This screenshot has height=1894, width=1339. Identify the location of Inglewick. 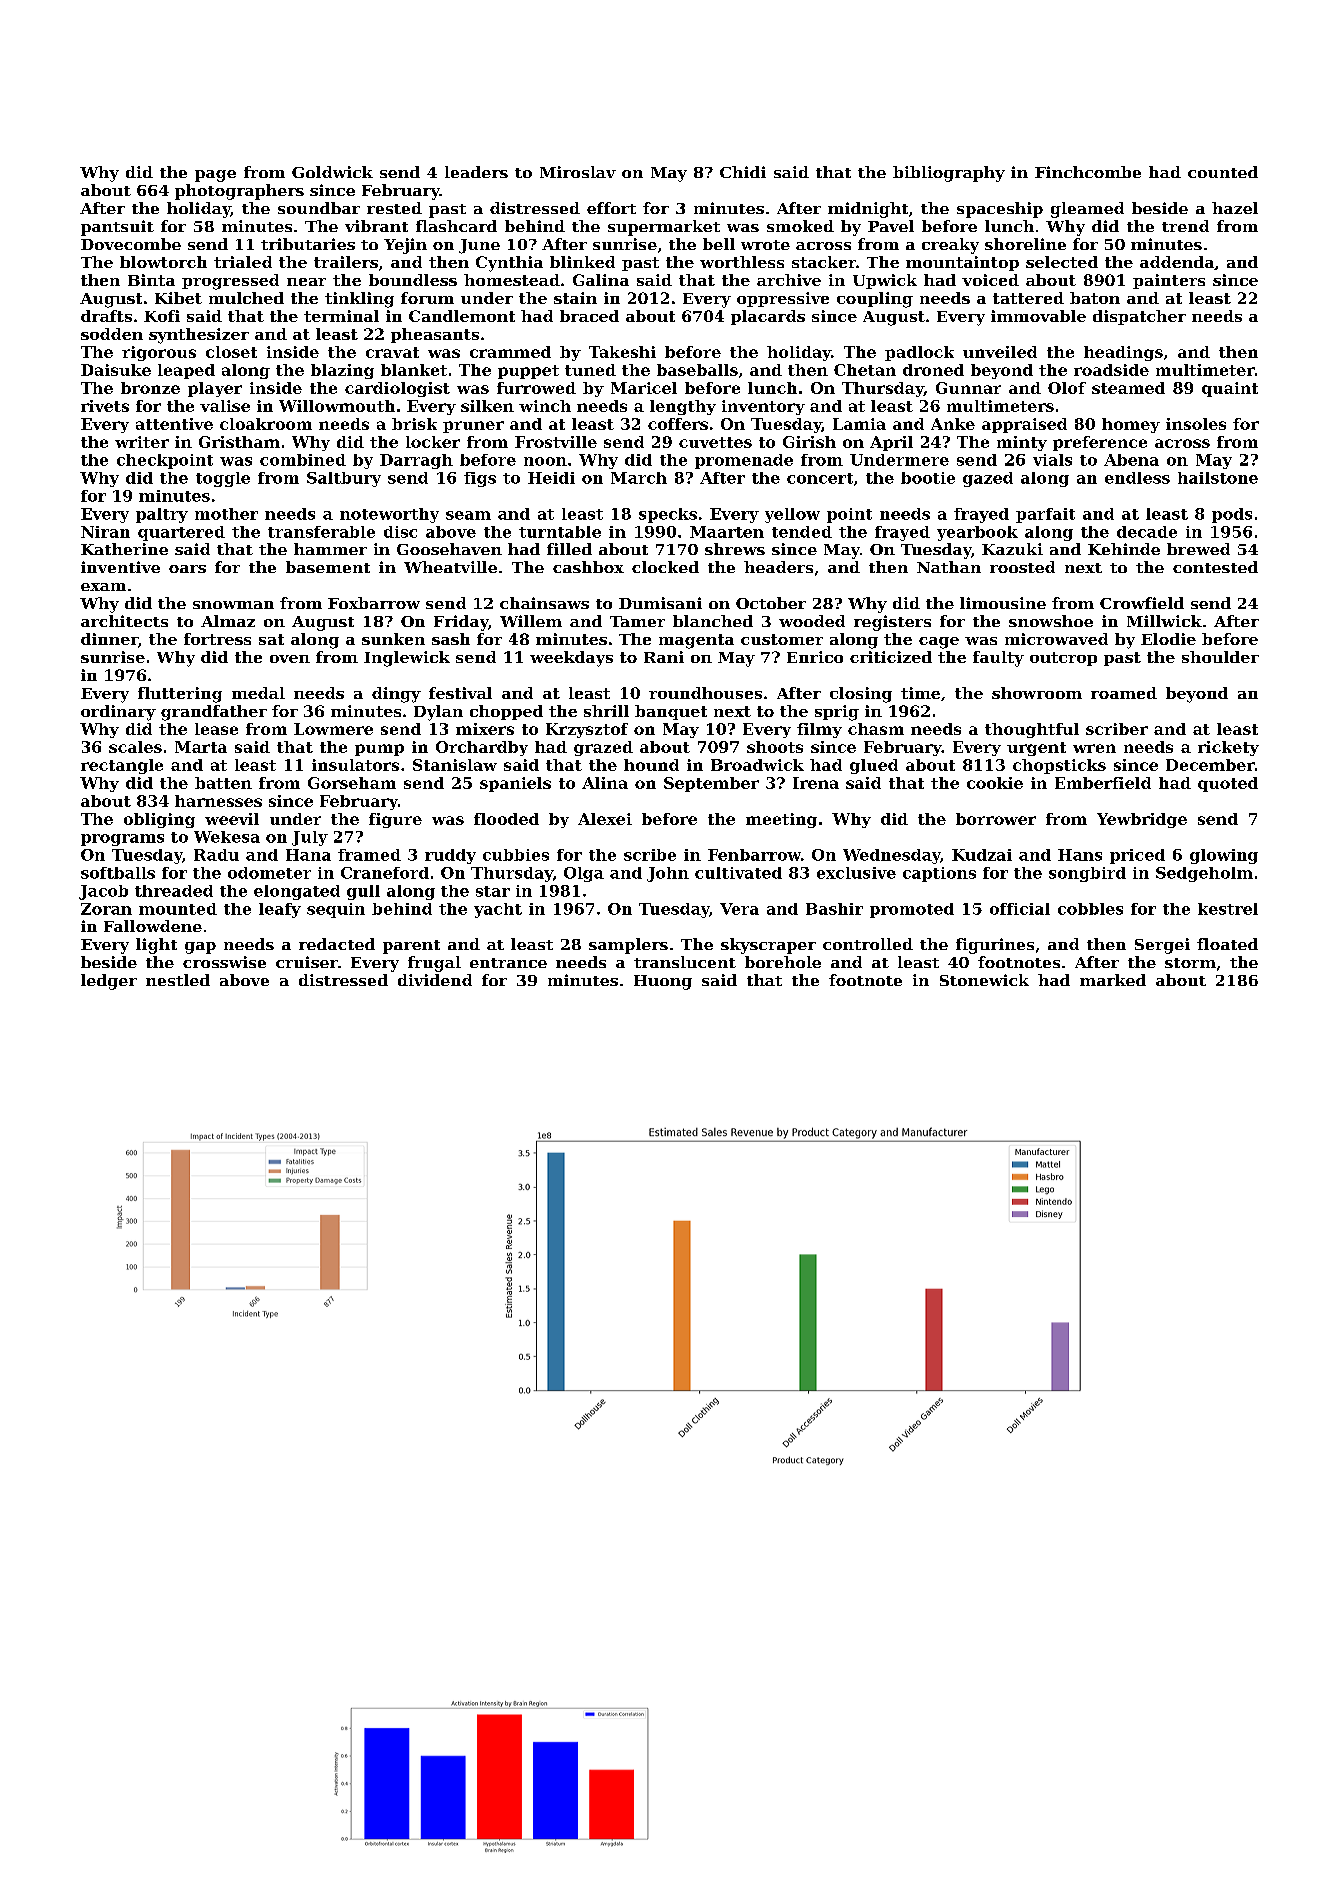
(407, 659).
